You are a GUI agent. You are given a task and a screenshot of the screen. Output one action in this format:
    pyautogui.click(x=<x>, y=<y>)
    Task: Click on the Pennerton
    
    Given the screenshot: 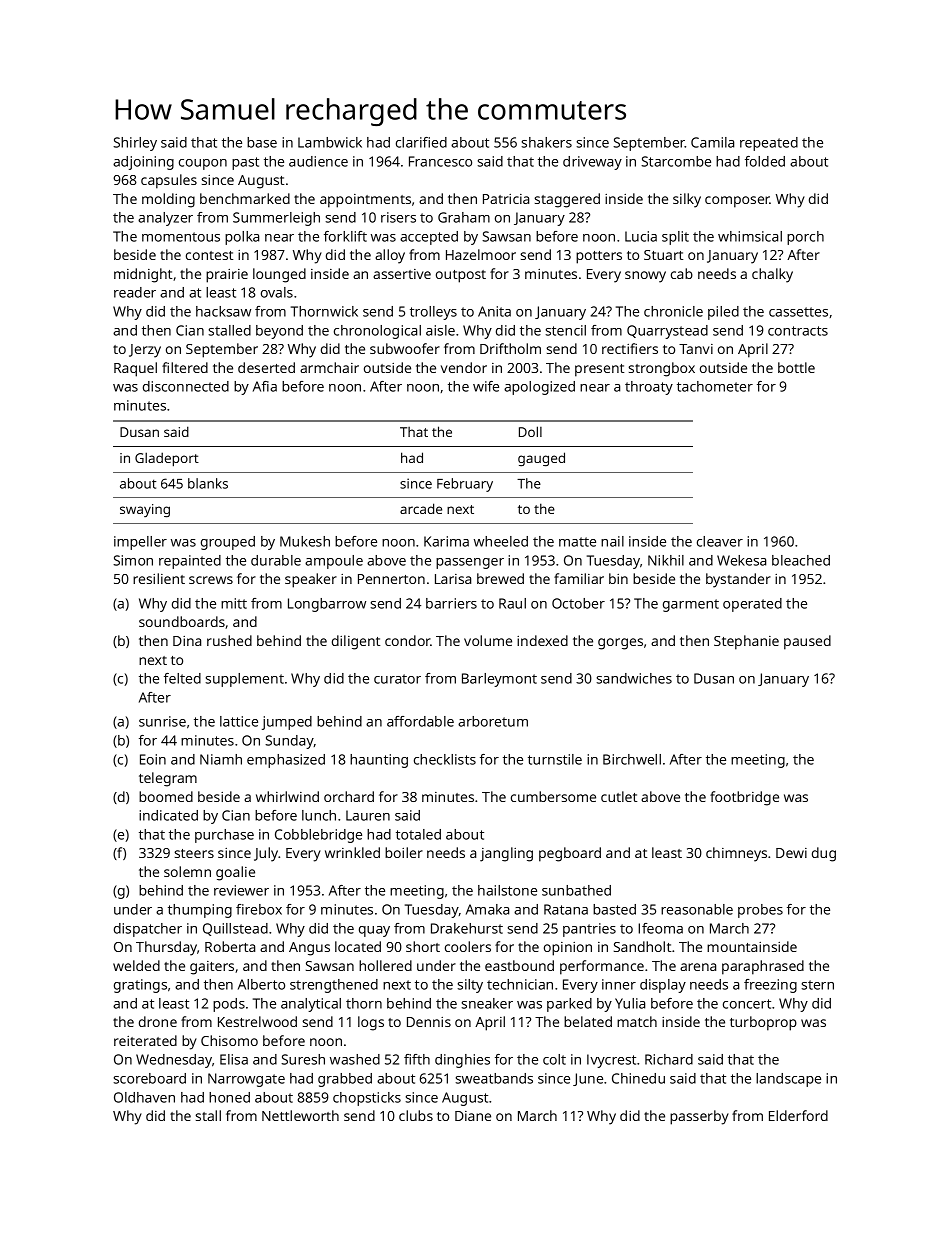 What is the action you would take?
    pyautogui.click(x=391, y=579)
